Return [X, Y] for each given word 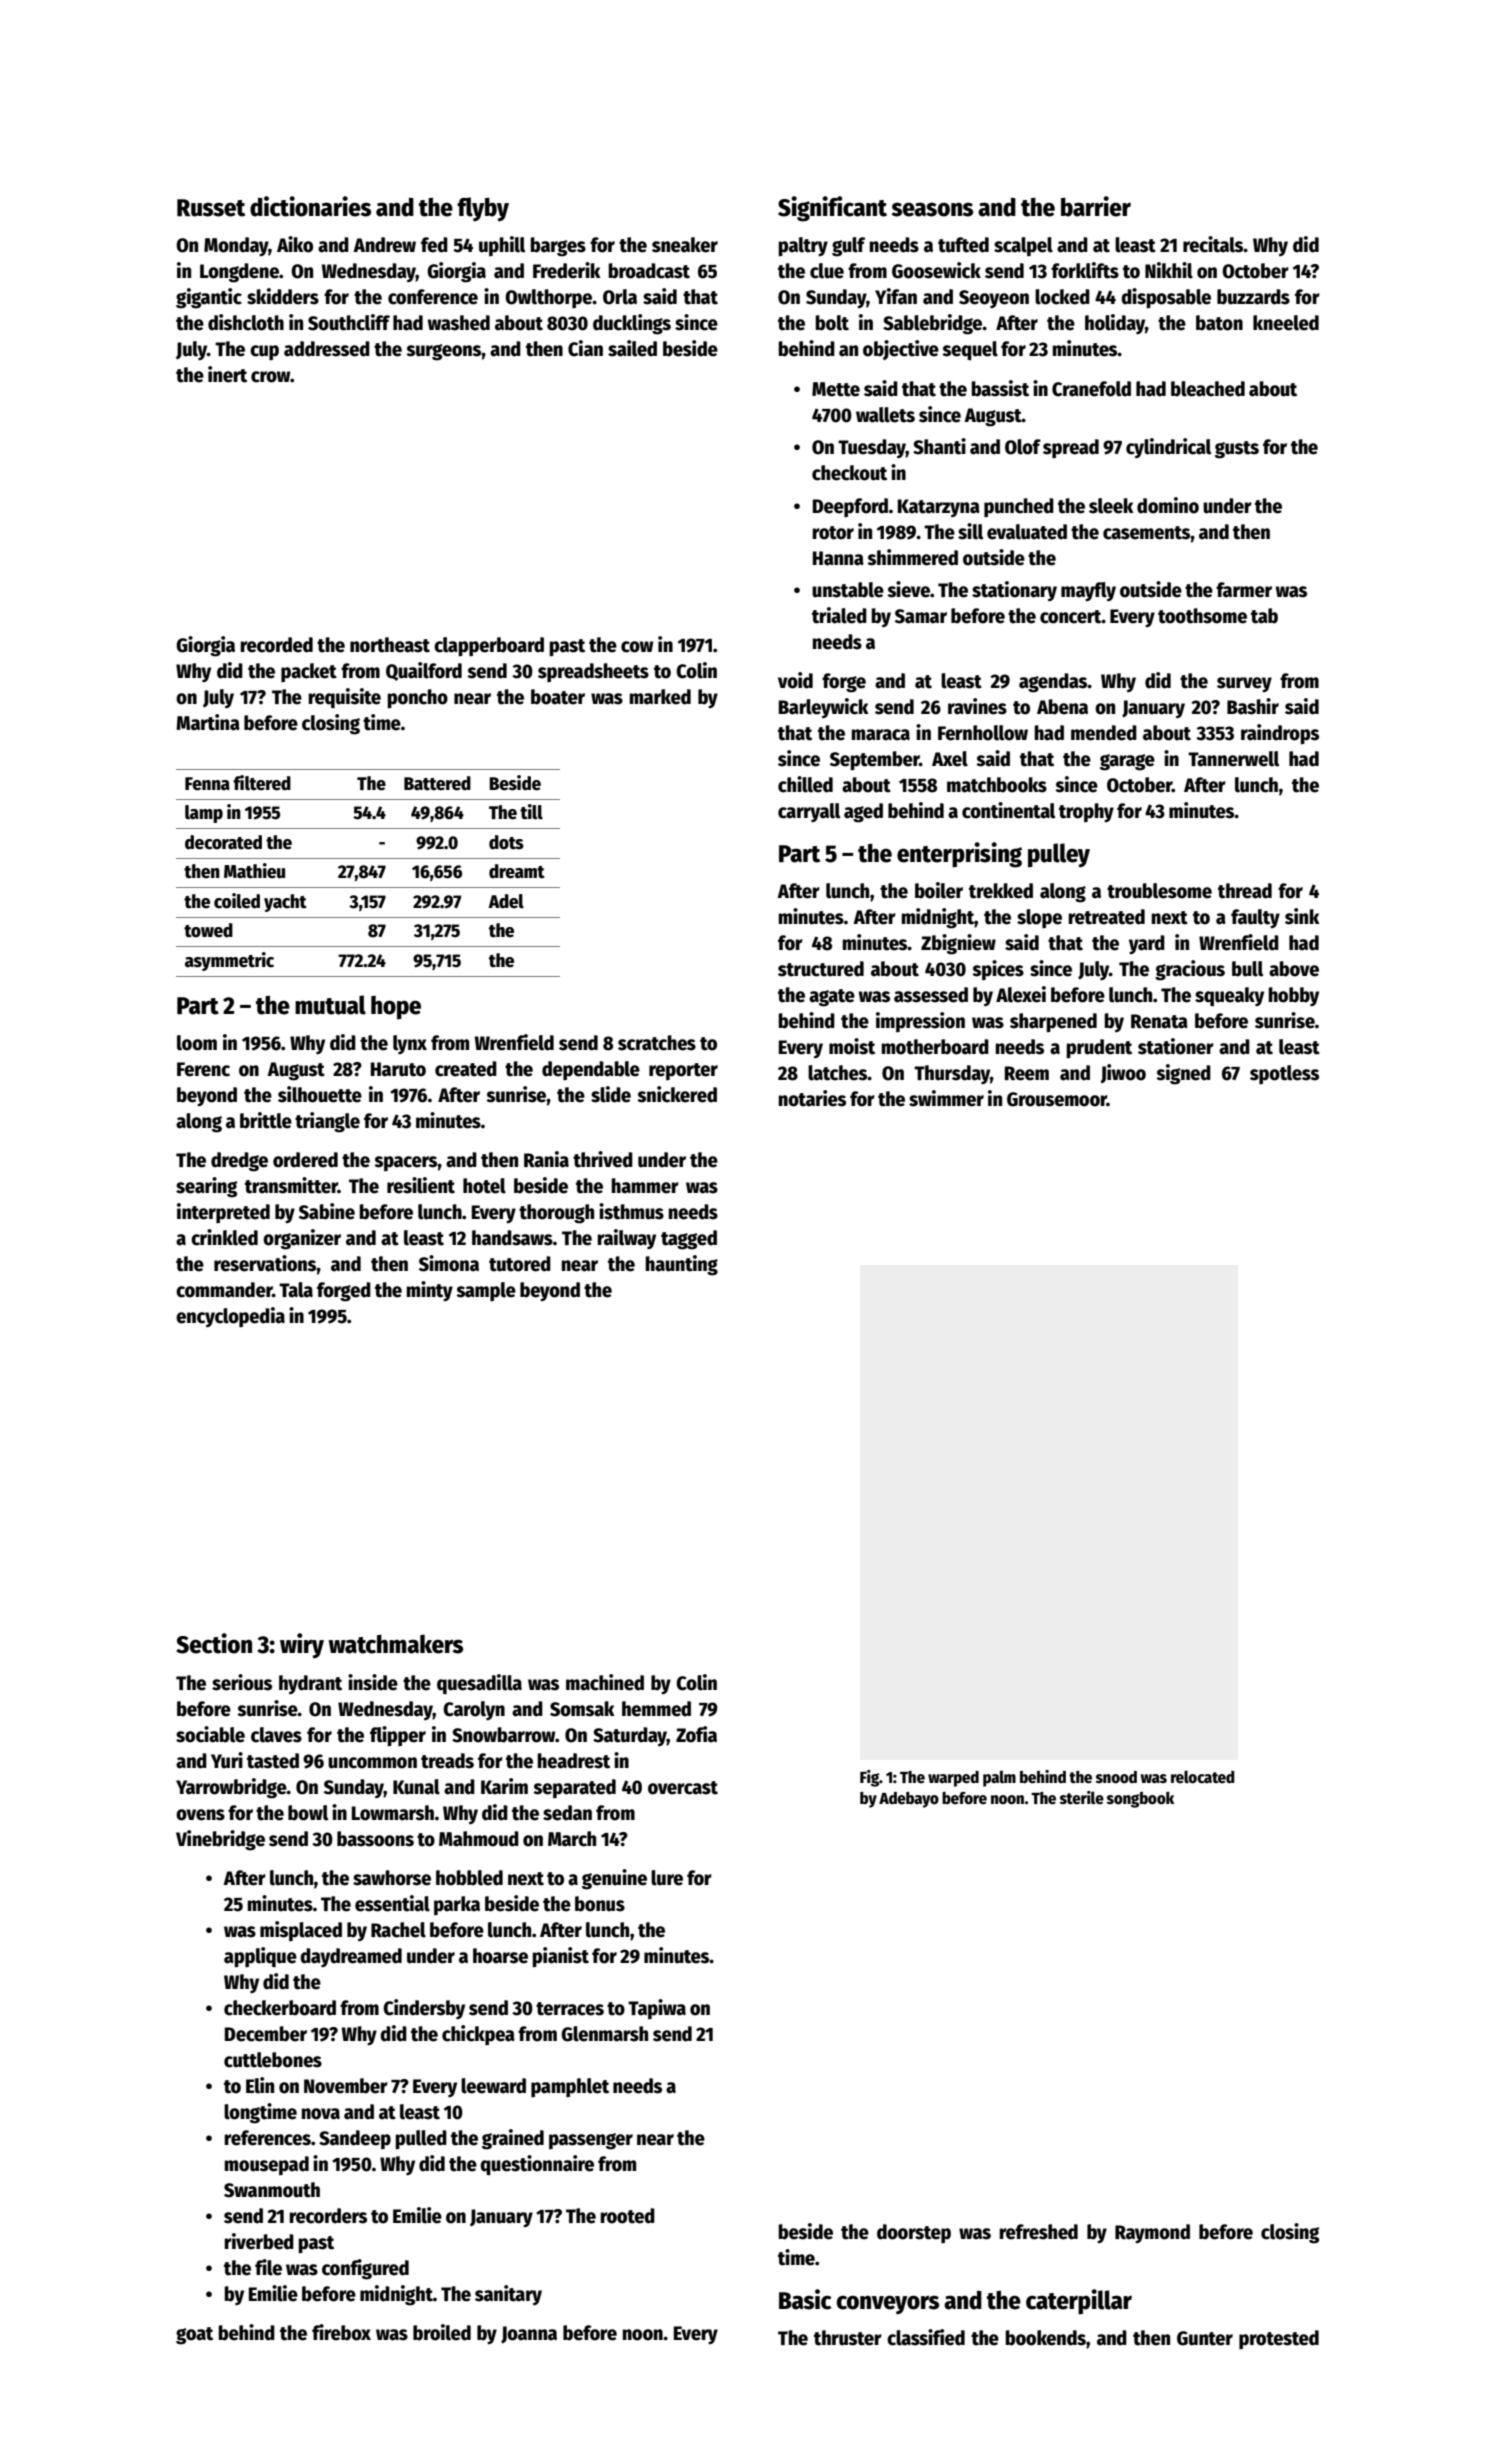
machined [605, 1682]
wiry [302, 1645]
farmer [1244, 590]
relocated [1203, 1777]
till [531, 812]
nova [320, 2114]
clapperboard [489, 646]
